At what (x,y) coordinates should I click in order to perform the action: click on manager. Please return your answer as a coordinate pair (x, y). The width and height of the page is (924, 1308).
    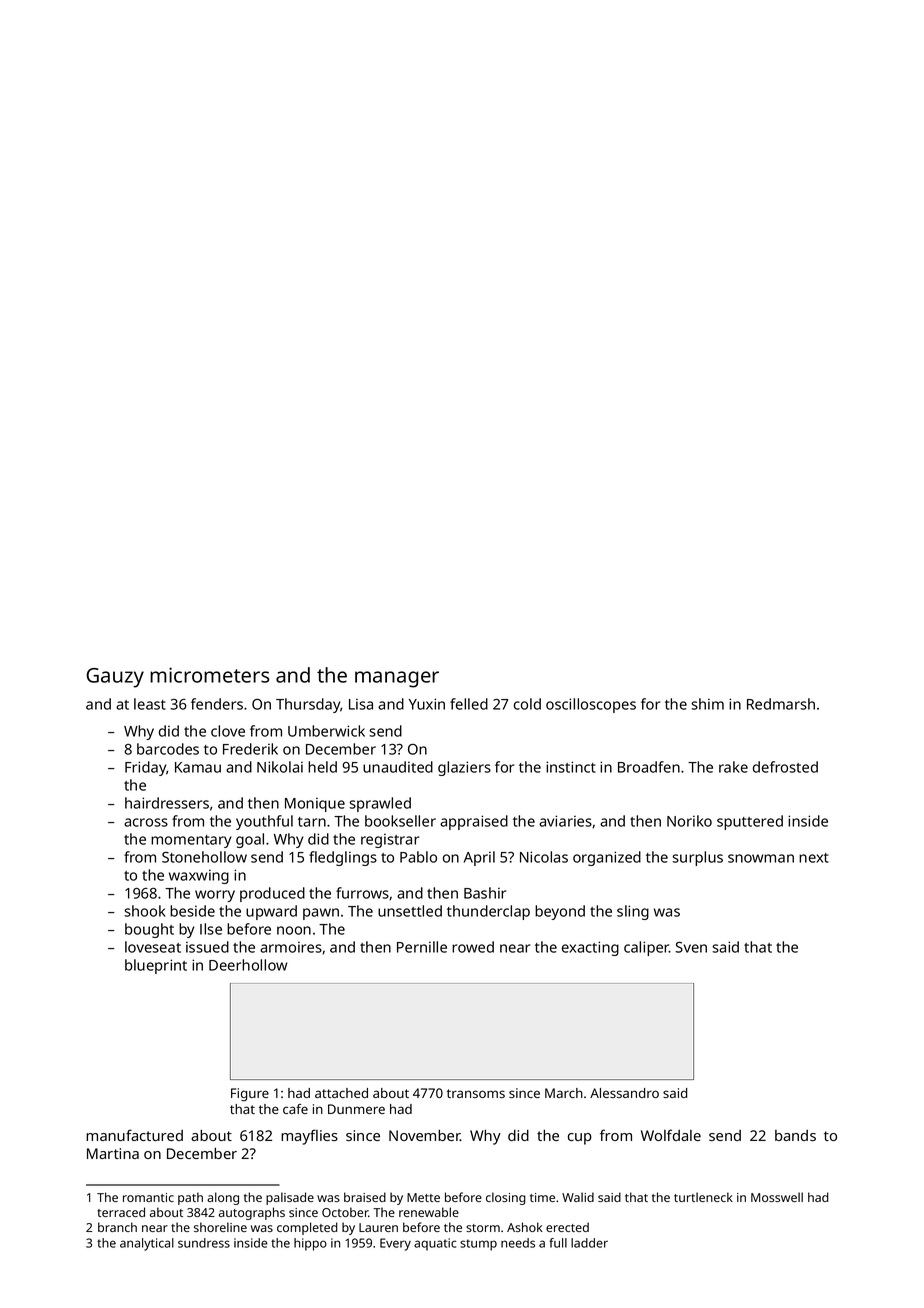
    Looking at the image, I should click on (397, 679).
